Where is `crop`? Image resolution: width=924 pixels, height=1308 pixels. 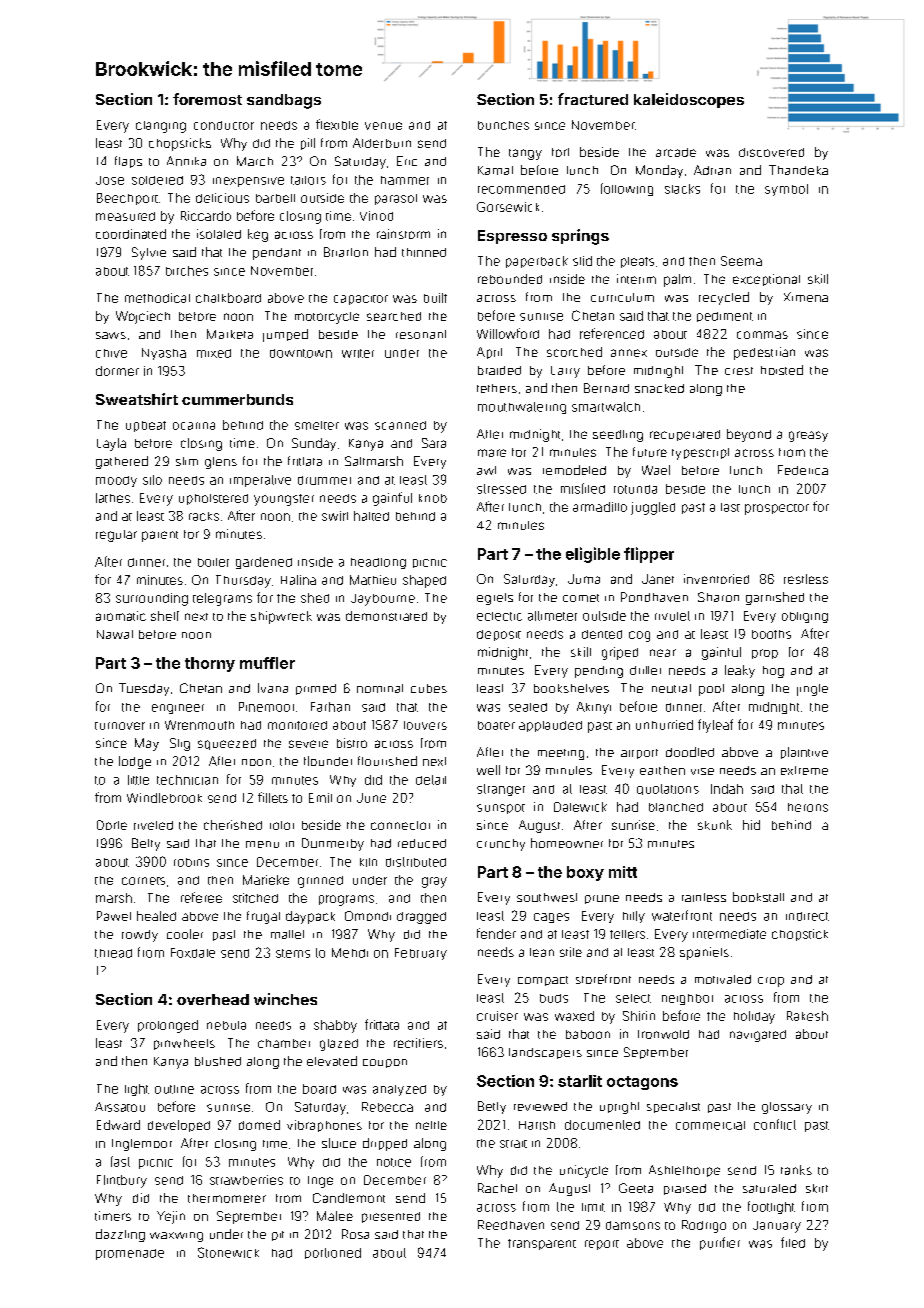 crop is located at coordinates (771, 982).
